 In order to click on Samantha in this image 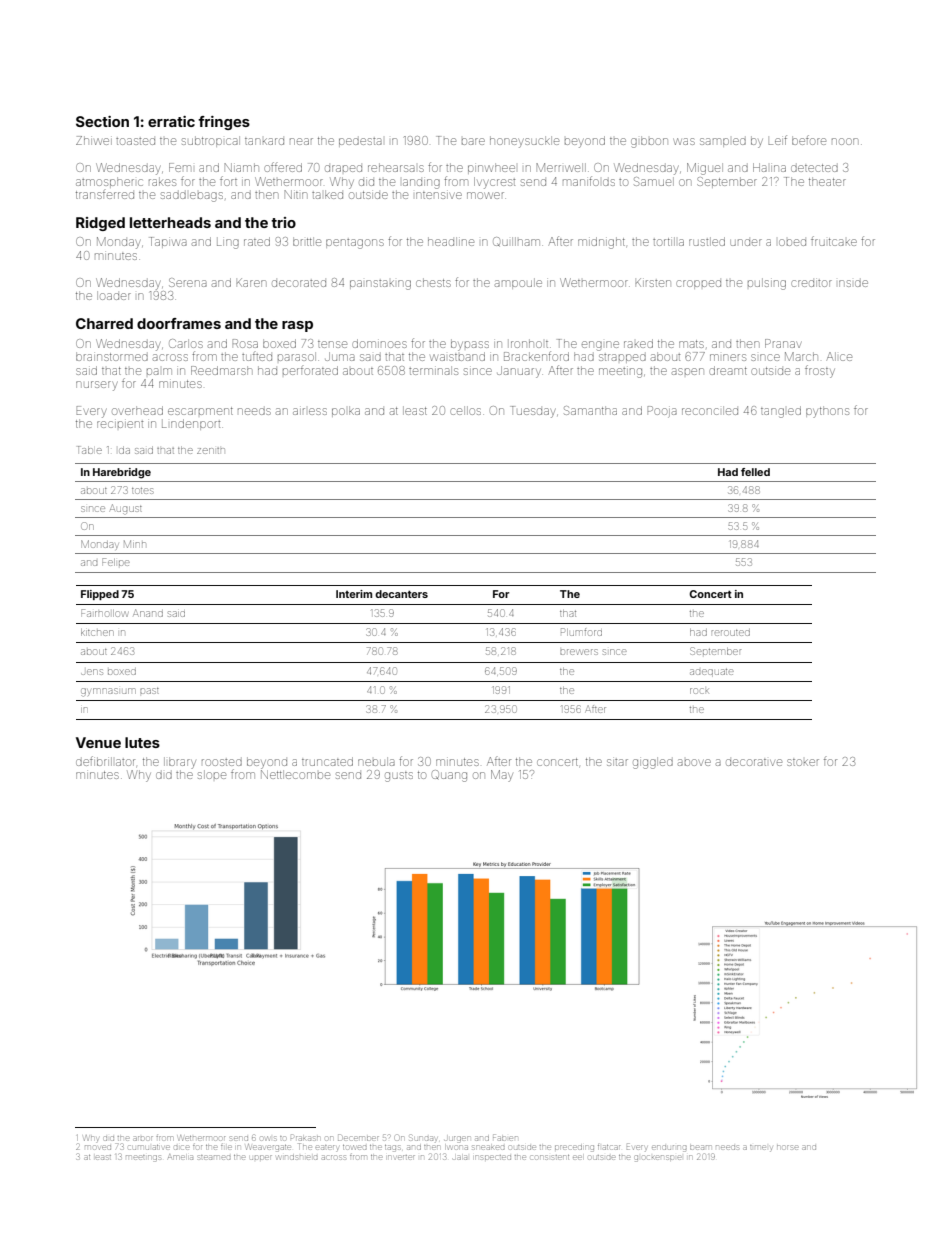, I will do `click(590, 410)`.
